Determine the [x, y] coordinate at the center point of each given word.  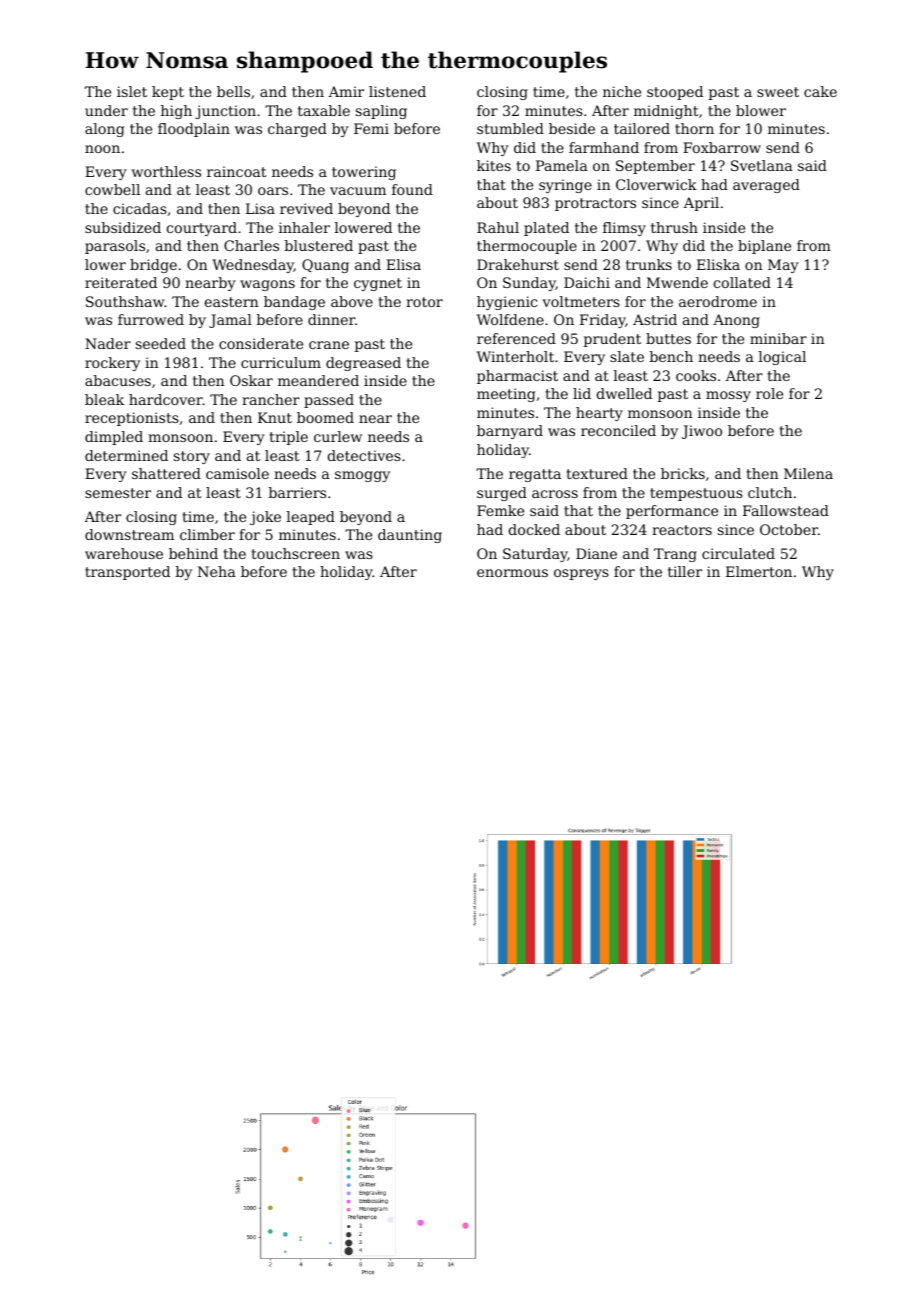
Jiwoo [702, 432]
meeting [506, 395]
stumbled [510, 128]
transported [127, 573]
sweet [778, 92]
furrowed [151, 319]
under [106, 110]
